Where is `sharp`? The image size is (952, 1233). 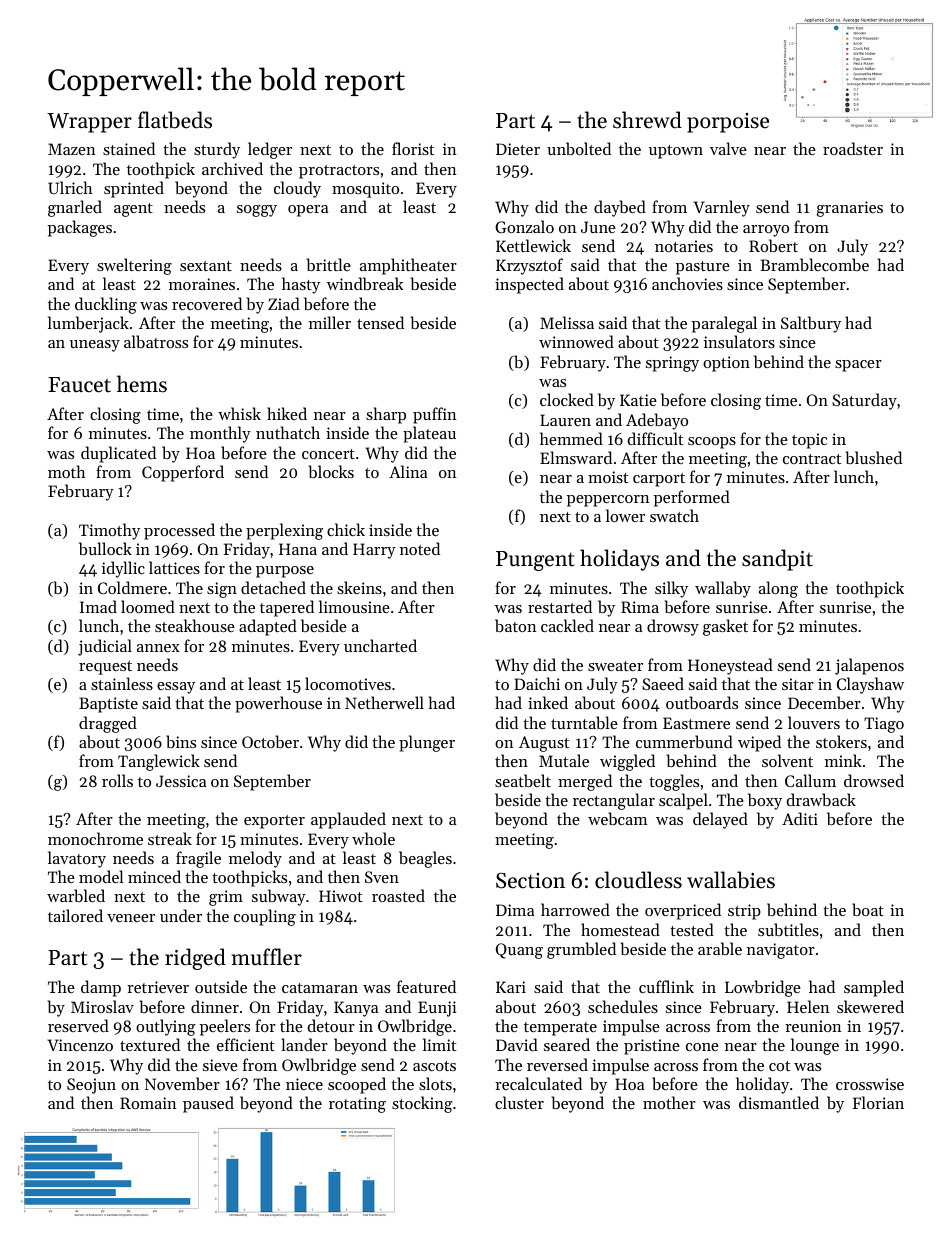
sharp is located at coordinates (386, 415).
